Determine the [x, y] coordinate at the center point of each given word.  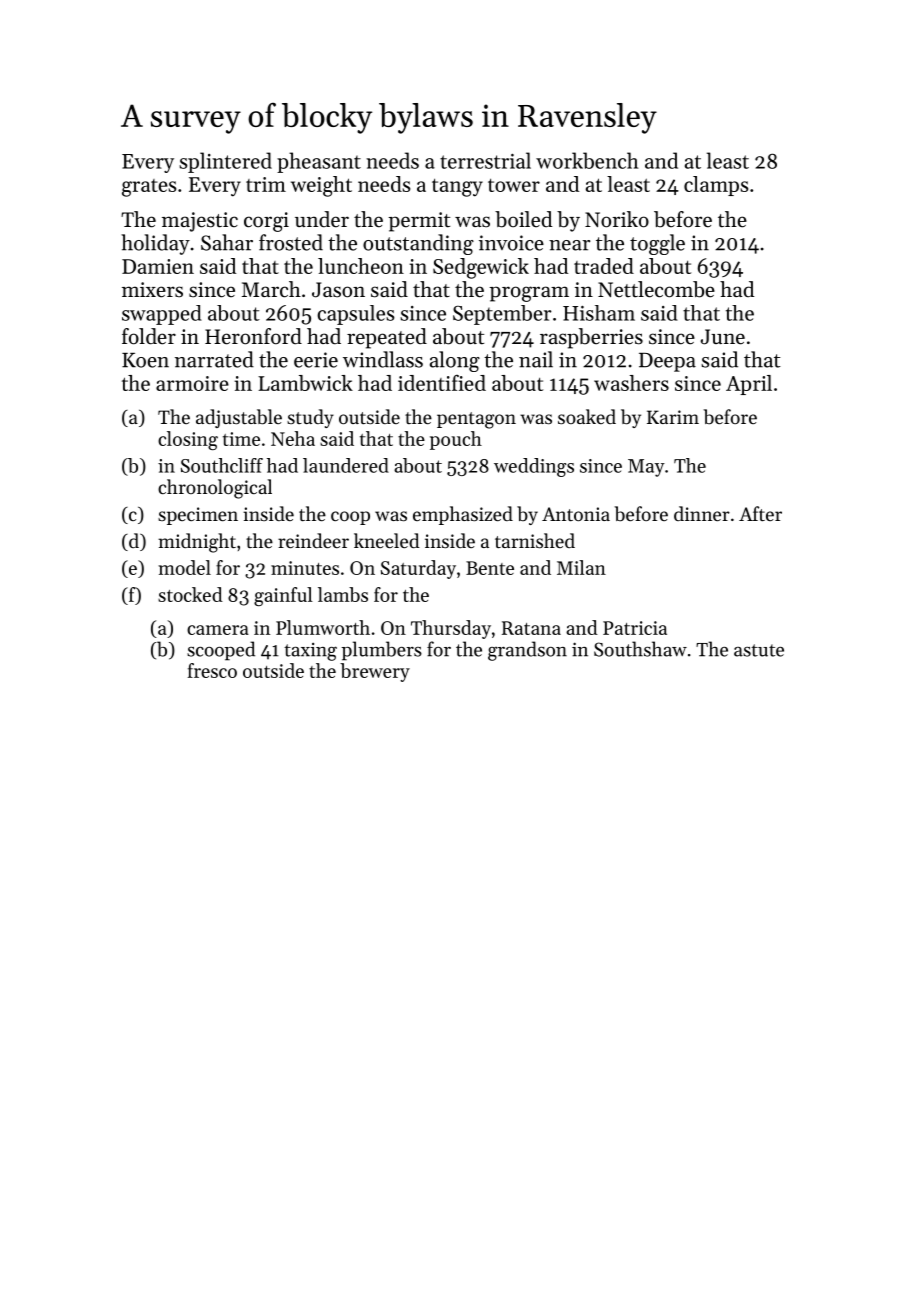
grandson [527, 651]
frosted [291, 242]
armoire [192, 383]
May [646, 468]
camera [218, 630]
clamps [716, 186]
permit [419, 222]
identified [442, 383]
